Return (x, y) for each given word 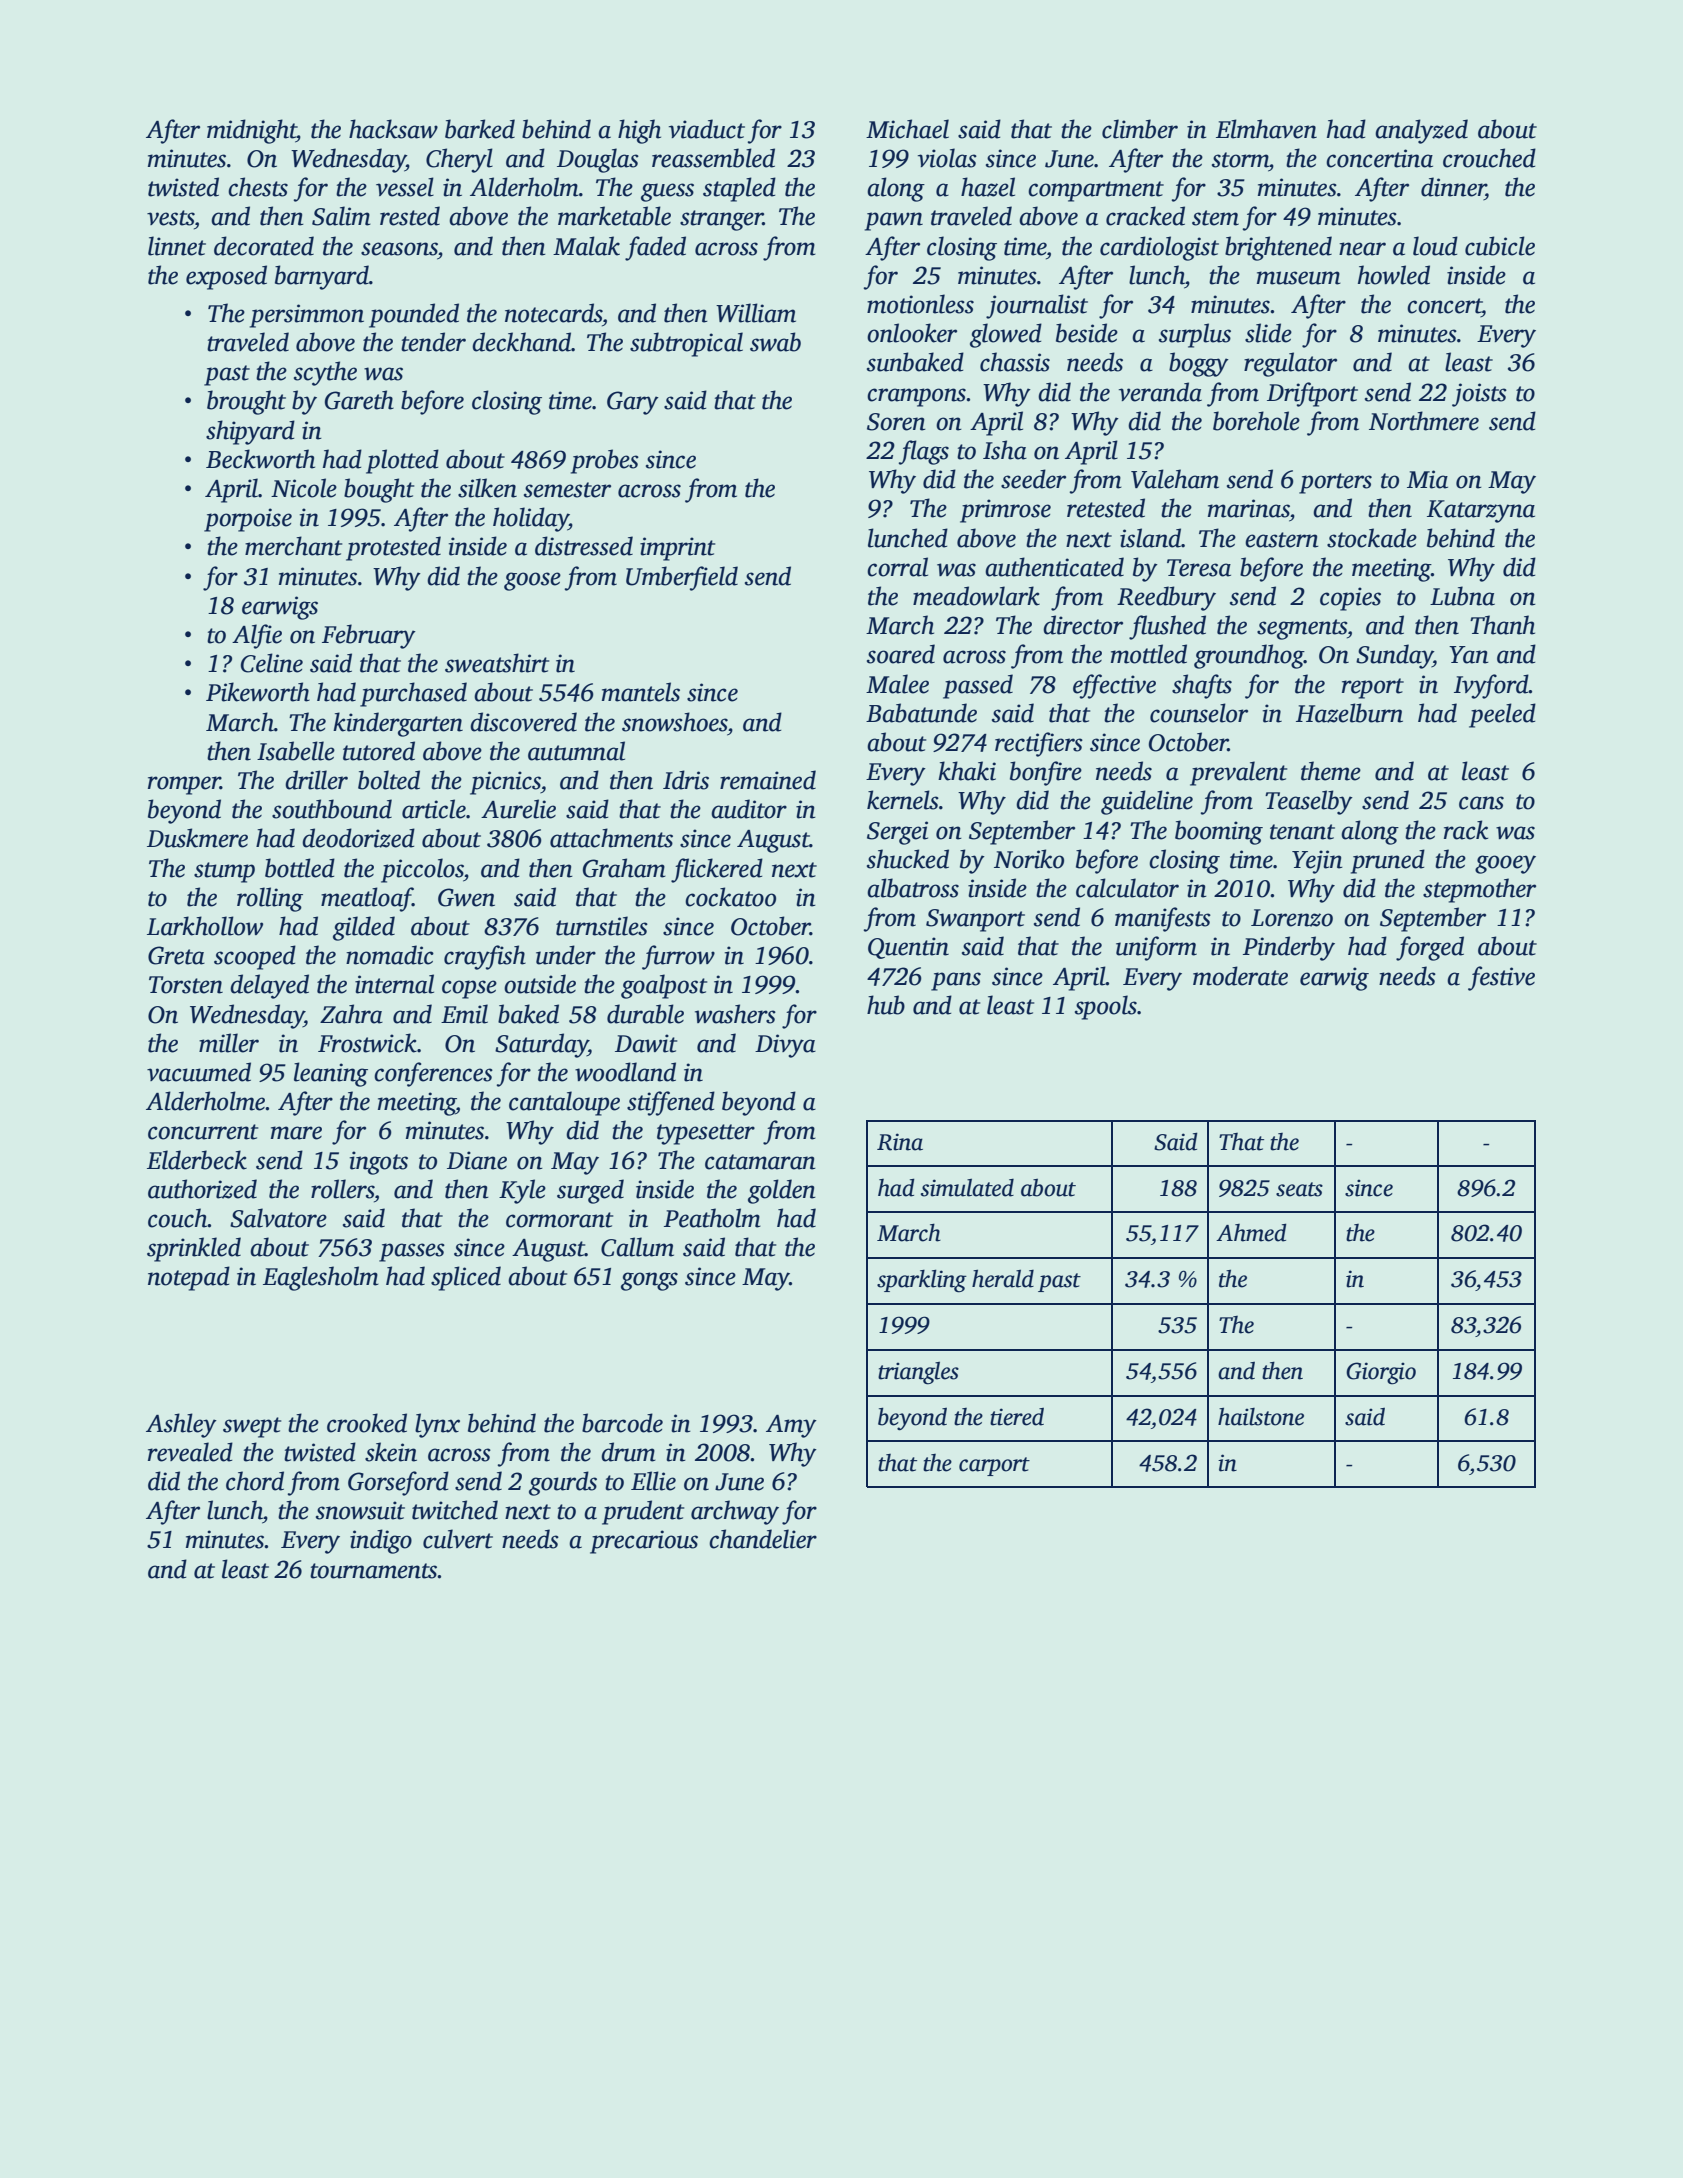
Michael (907, 129)
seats (1299, 1189)
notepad (189, 1278)
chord (255, 1481)
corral (897, 567)
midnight (251, 131)
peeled (1502, 715)
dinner (1453, 188)
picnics (505, 783)
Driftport (1312, 394)
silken (487, 488)
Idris (686, 780)
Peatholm (712, 1218)
